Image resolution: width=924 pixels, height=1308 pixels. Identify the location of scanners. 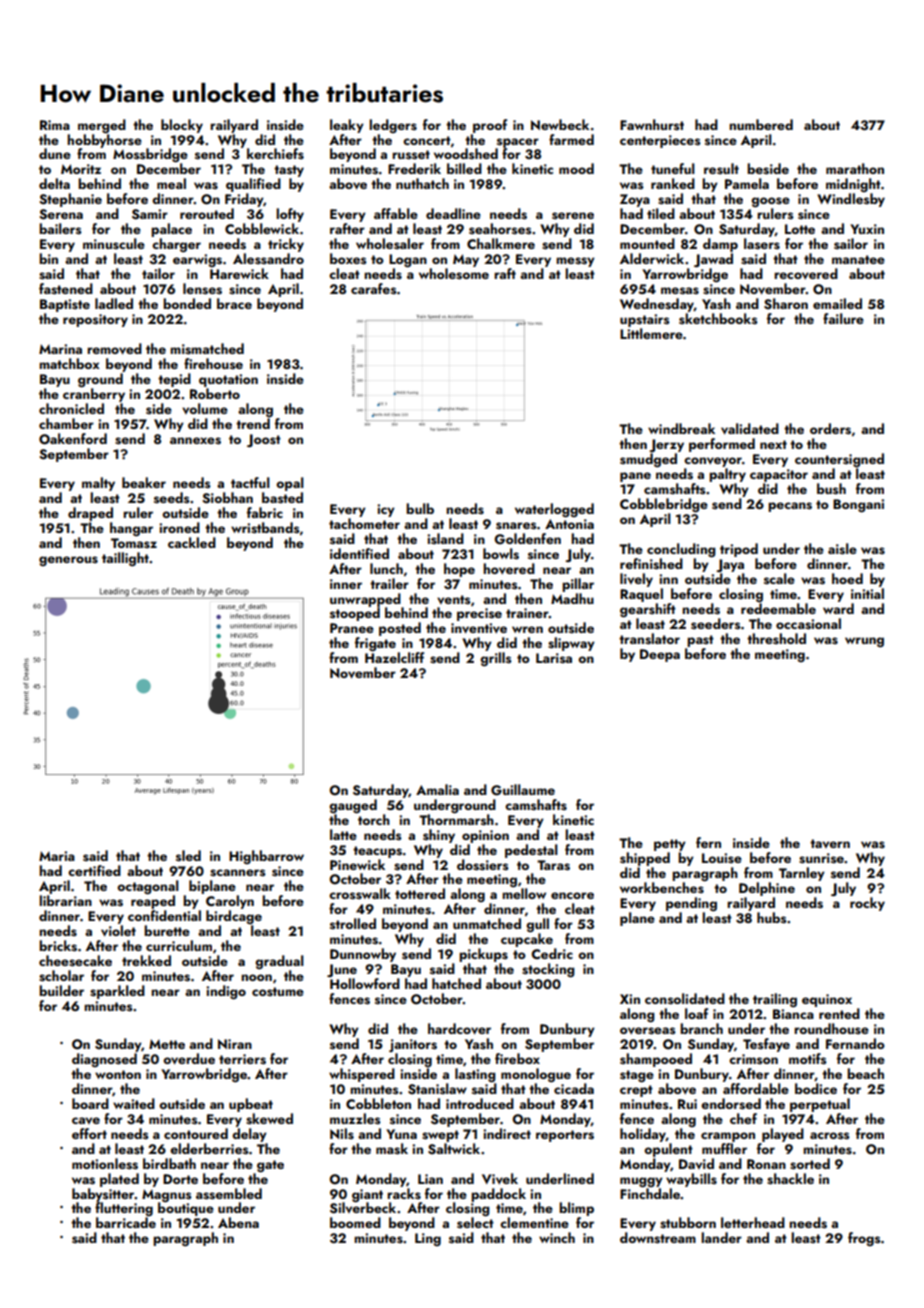
(237, 873).
